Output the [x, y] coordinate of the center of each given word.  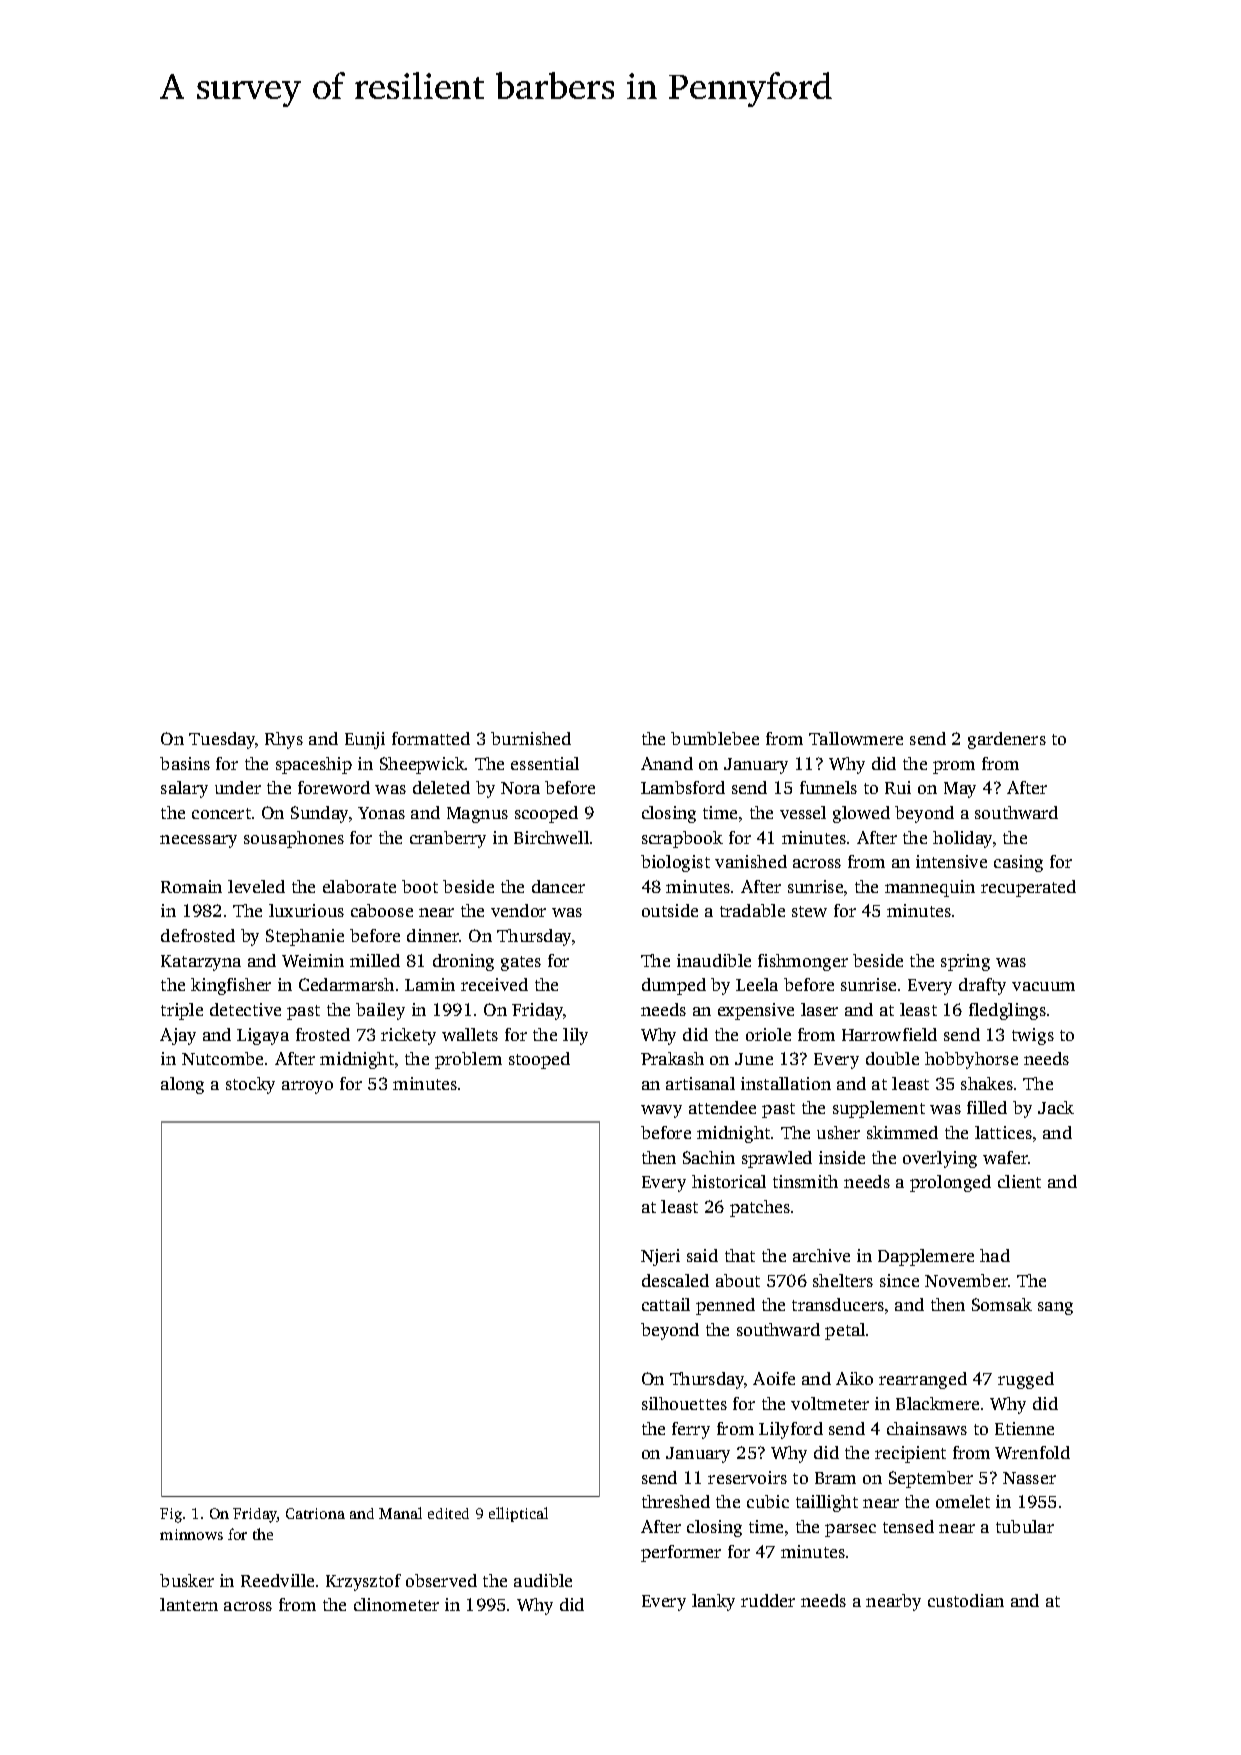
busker [187, 1580]
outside [670, 910]
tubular [1025, 1526]
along [182, 1085]
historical [729, 1181]
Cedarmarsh [346, 984]
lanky [713, 1602]
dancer [558, 886]
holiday [962, 839]
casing [1018, 863]
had [995, 1255]
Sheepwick [422, 765]
